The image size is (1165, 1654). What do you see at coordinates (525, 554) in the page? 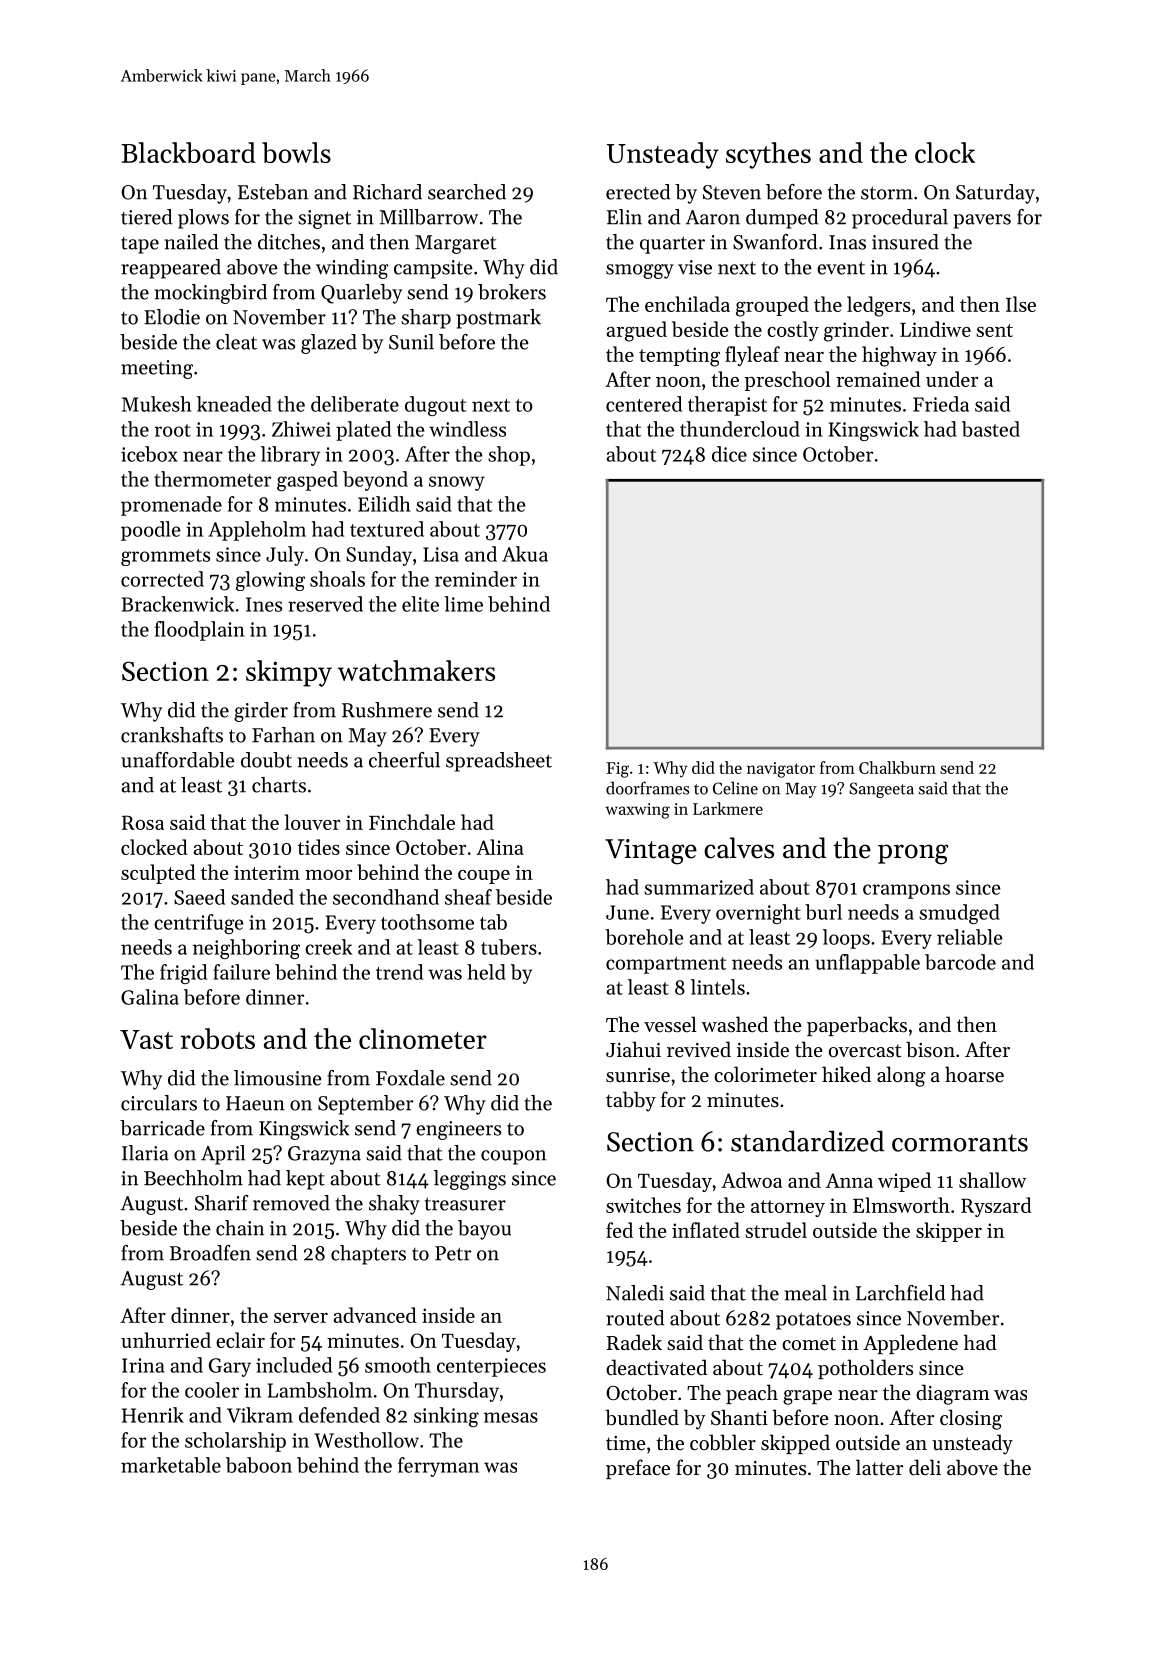
I see `Akua` at bounding box center [525, 554].
